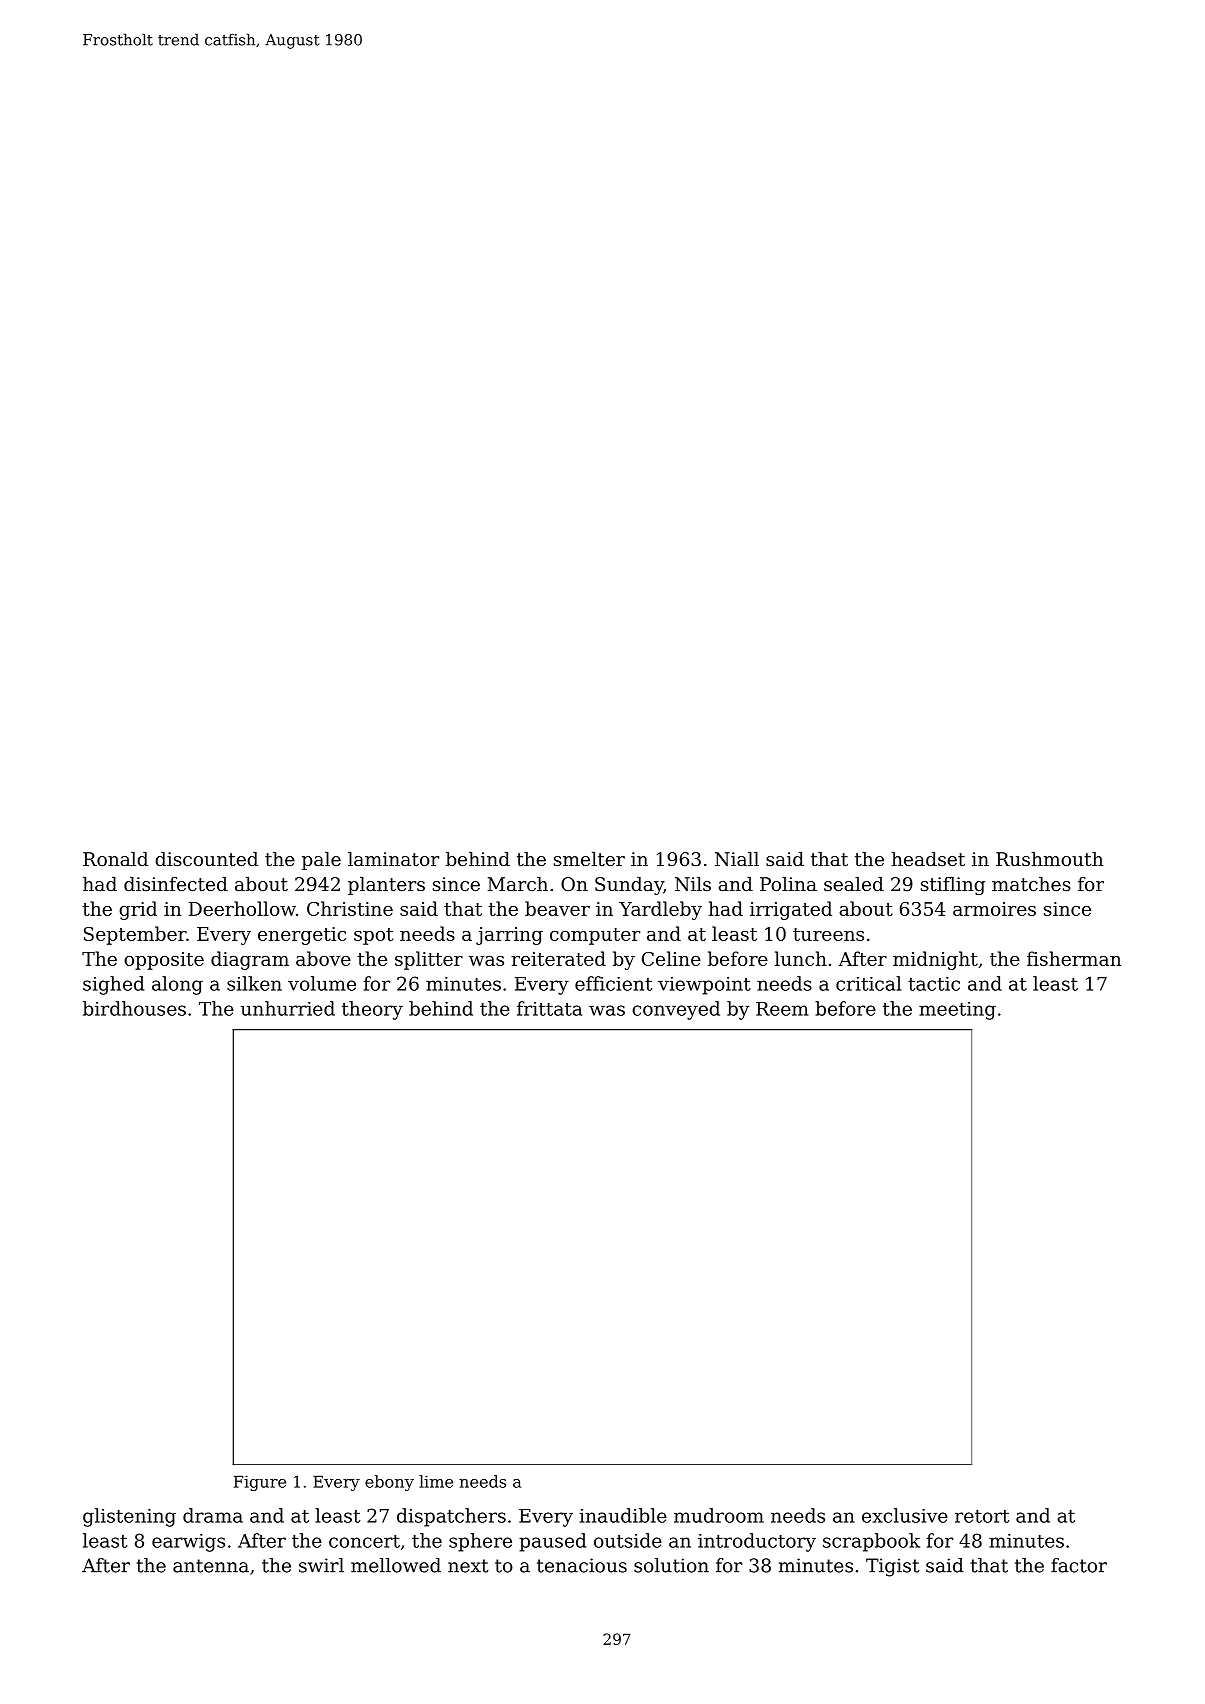  Describe the element at coordinates (177, 985) in the screenshot. I see `along` at that location.
